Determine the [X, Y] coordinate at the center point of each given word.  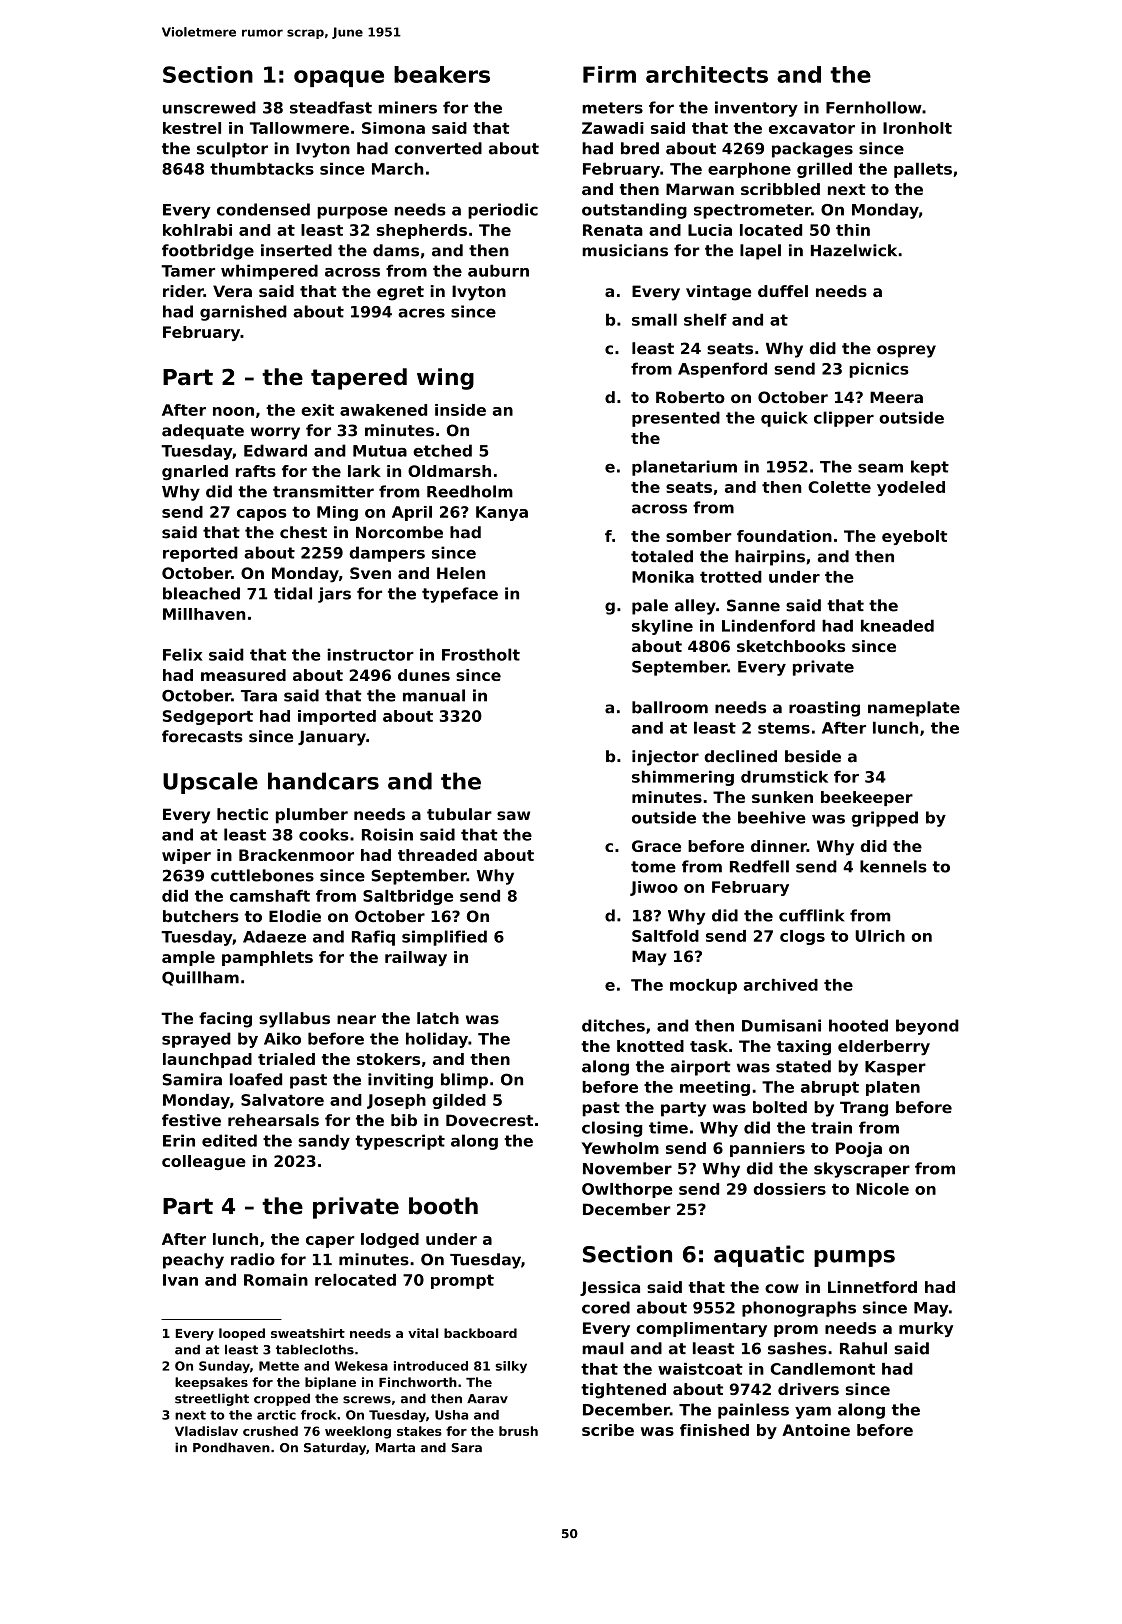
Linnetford [872, 1287]
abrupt [830, 1088]
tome [653, 867]
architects [707, 74]
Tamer [188, 271]
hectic [242, 814]
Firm [609, 74]
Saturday [335, 1448]
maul [603, 1348]
